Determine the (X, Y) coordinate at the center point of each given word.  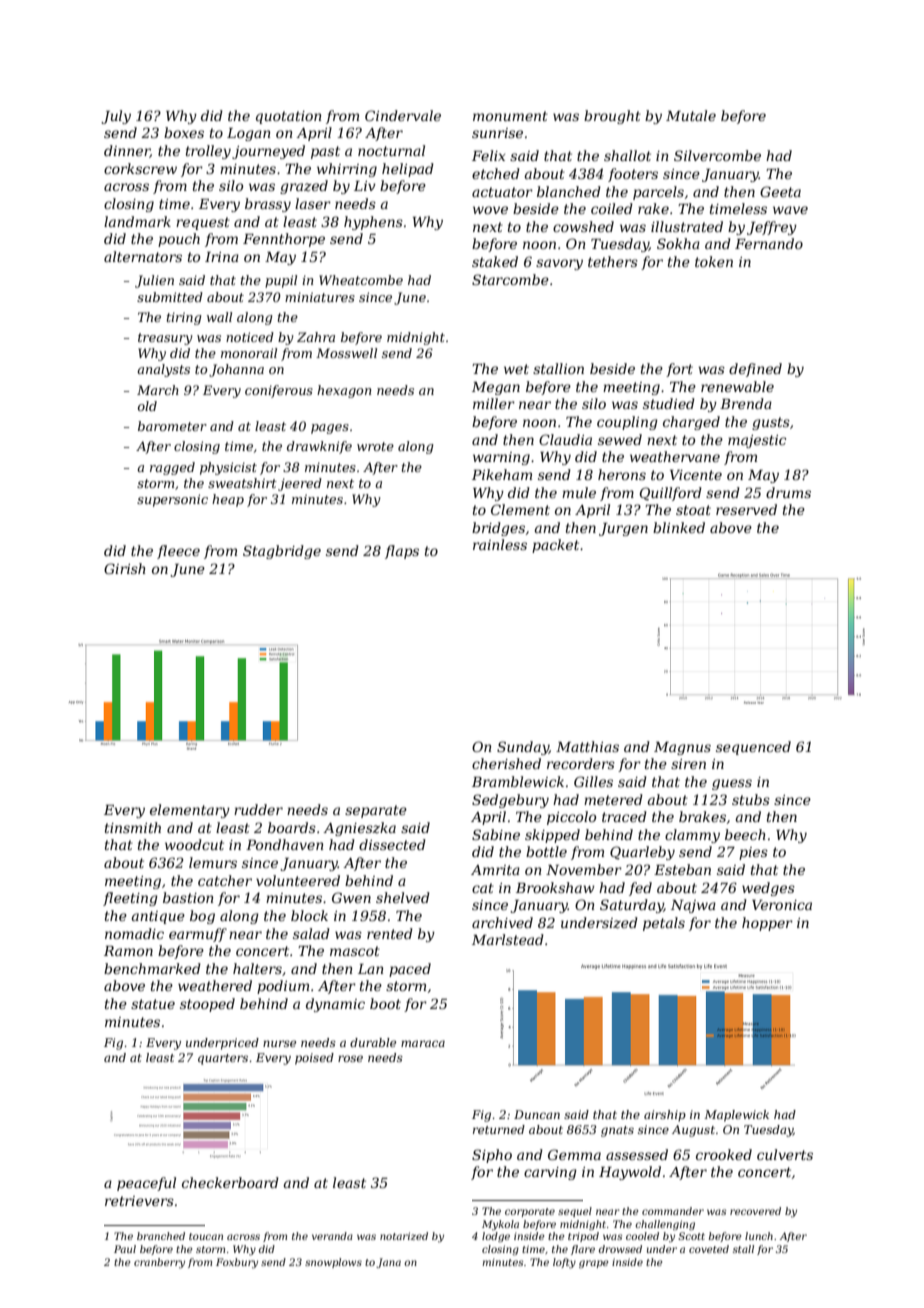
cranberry (159, 1263)
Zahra (316, 337)
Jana (388, 1263)
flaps (402, 552)
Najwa (693, 906)
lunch (759, 1236)
